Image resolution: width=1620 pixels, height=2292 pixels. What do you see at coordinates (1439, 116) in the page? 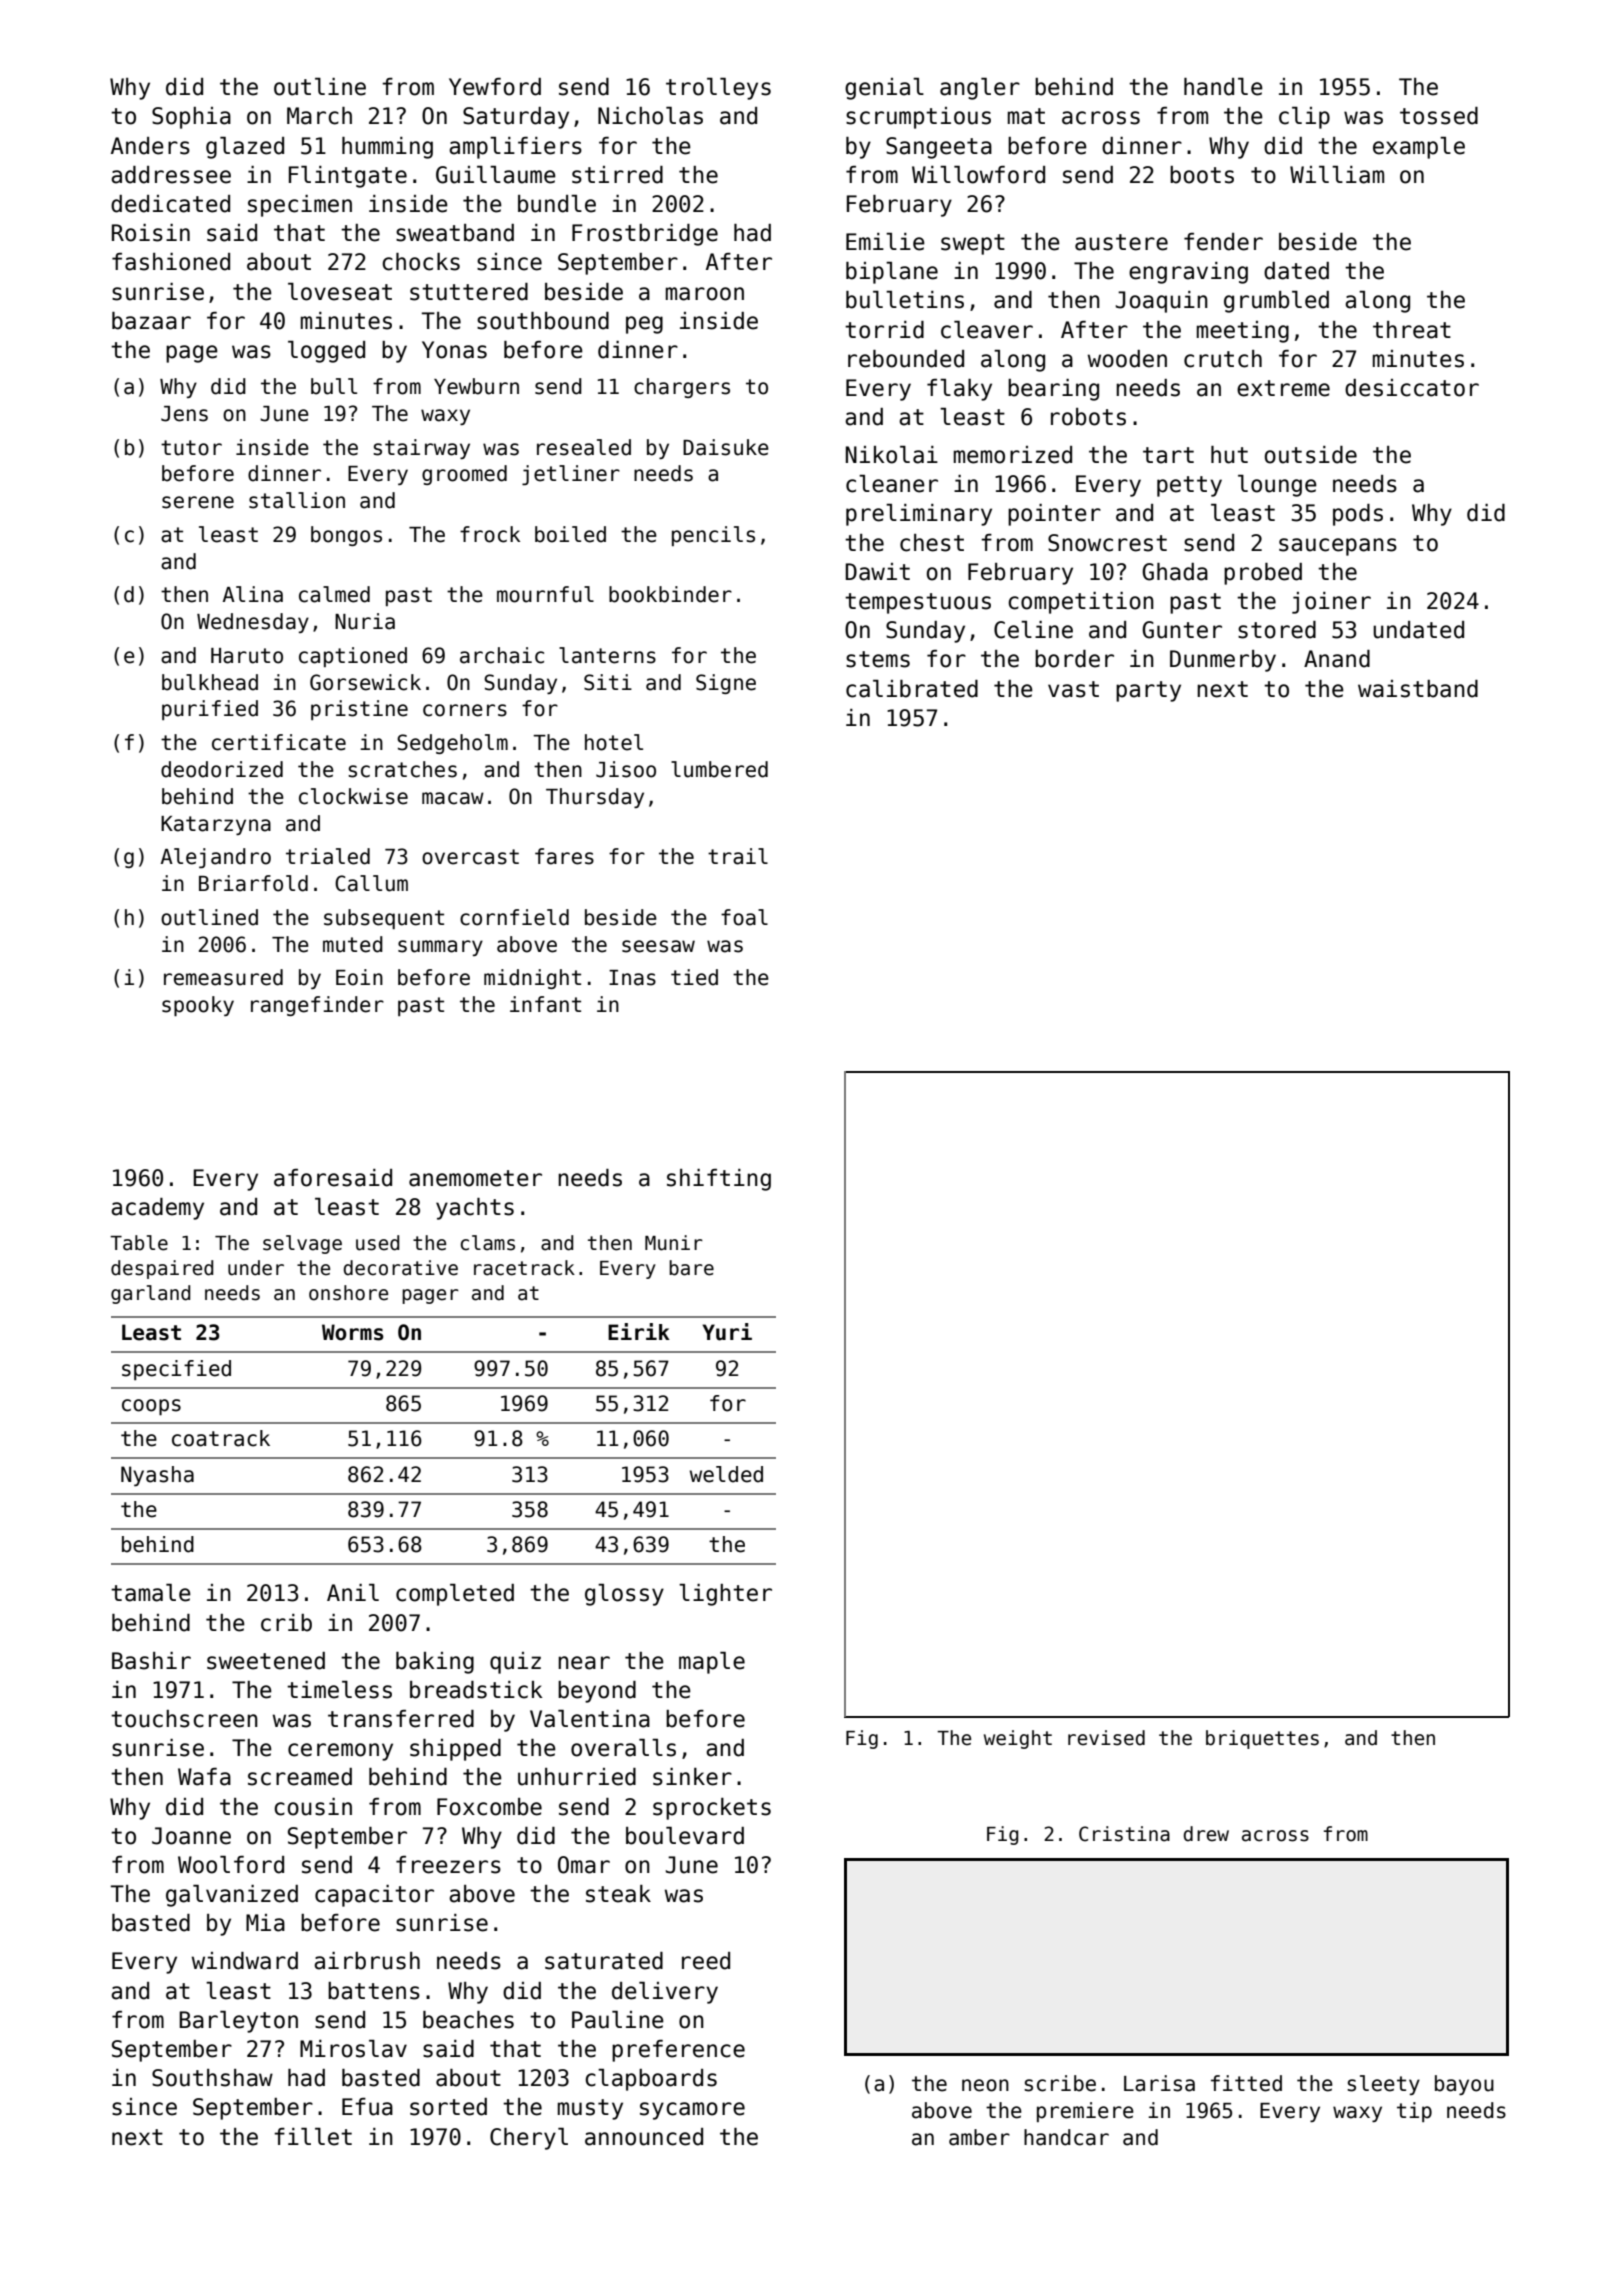
I see `tossed` at bounding box center [1439, 116].
